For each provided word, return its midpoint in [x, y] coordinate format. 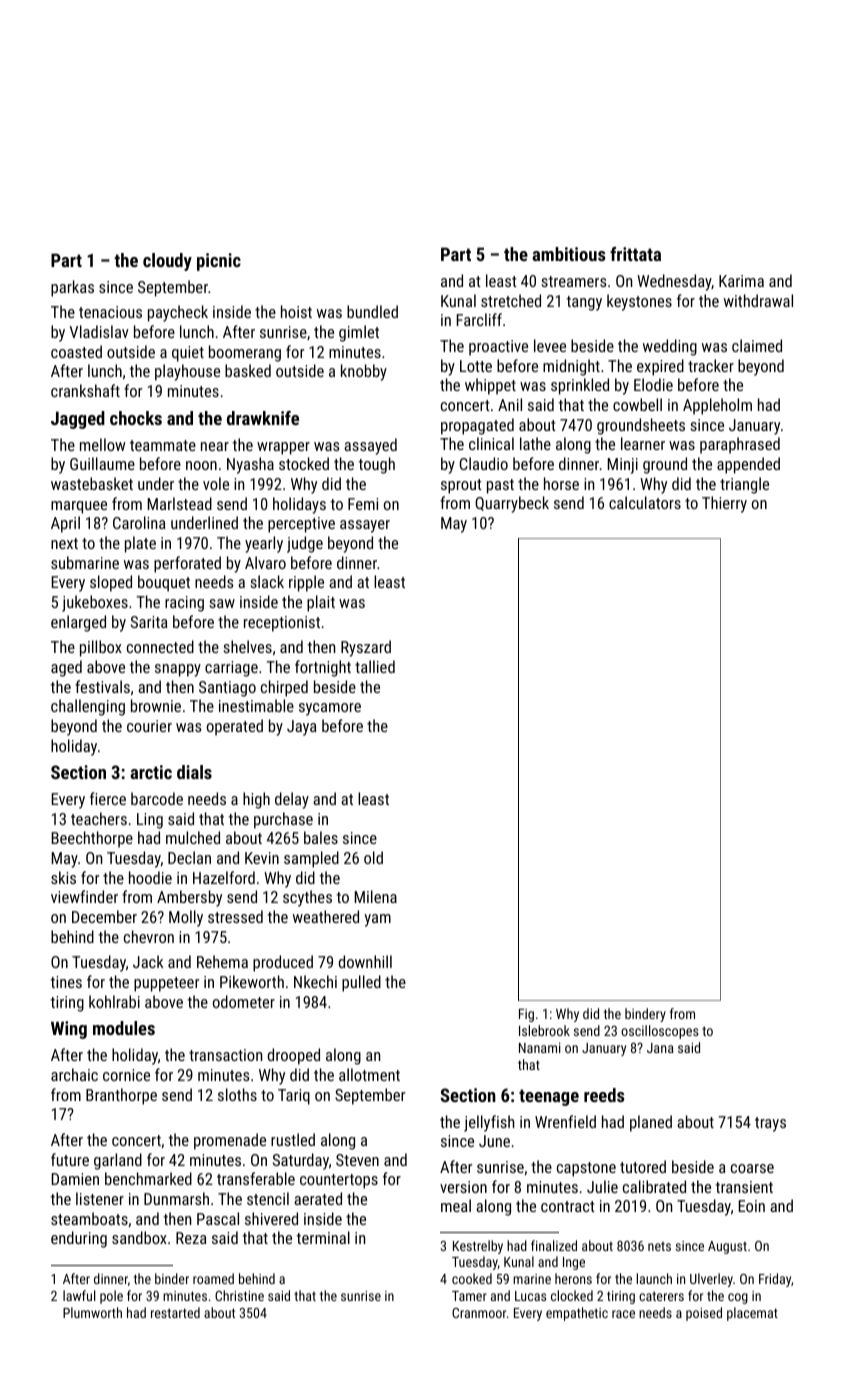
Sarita [149, 622]
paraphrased [740, 445]
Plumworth [92, 1312]
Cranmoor [479, 1313]
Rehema [222, 961]
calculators [645, 502]
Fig [526, 1015]
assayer [365, 526]
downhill [365, 961]
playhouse [187, 372]
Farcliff [479, 319]
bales [321, 837]
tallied [375, 666]
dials [194, 772]
